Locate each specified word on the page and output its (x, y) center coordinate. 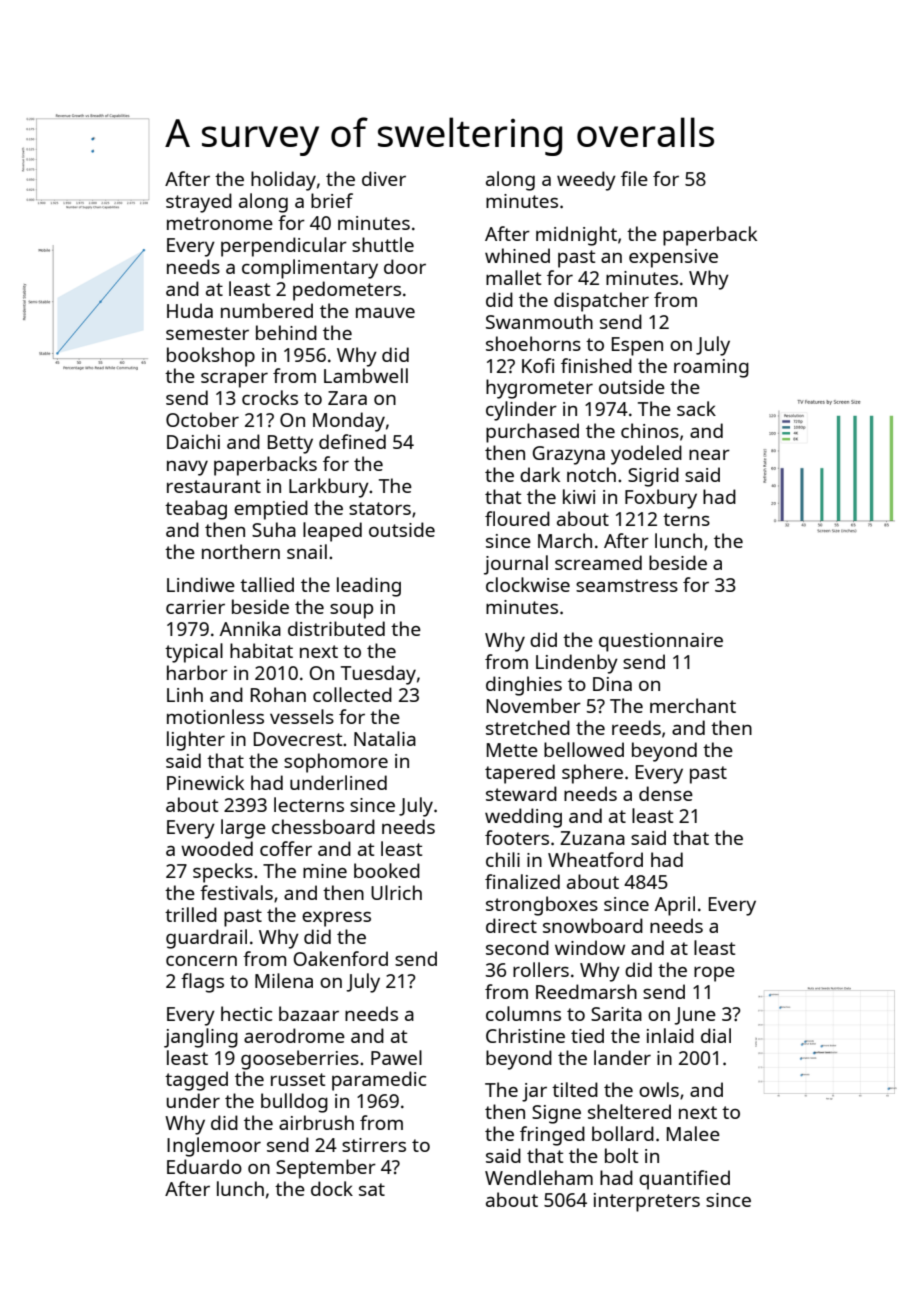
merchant (693, 705)
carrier (195, 607)
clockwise (528, 584)
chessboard (323, 826)
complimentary (310, 269)
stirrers (374, 1145)
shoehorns (533, 343)
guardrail (206, 939)
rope (714, 974)
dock (332, 1188)
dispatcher (601, 302)
